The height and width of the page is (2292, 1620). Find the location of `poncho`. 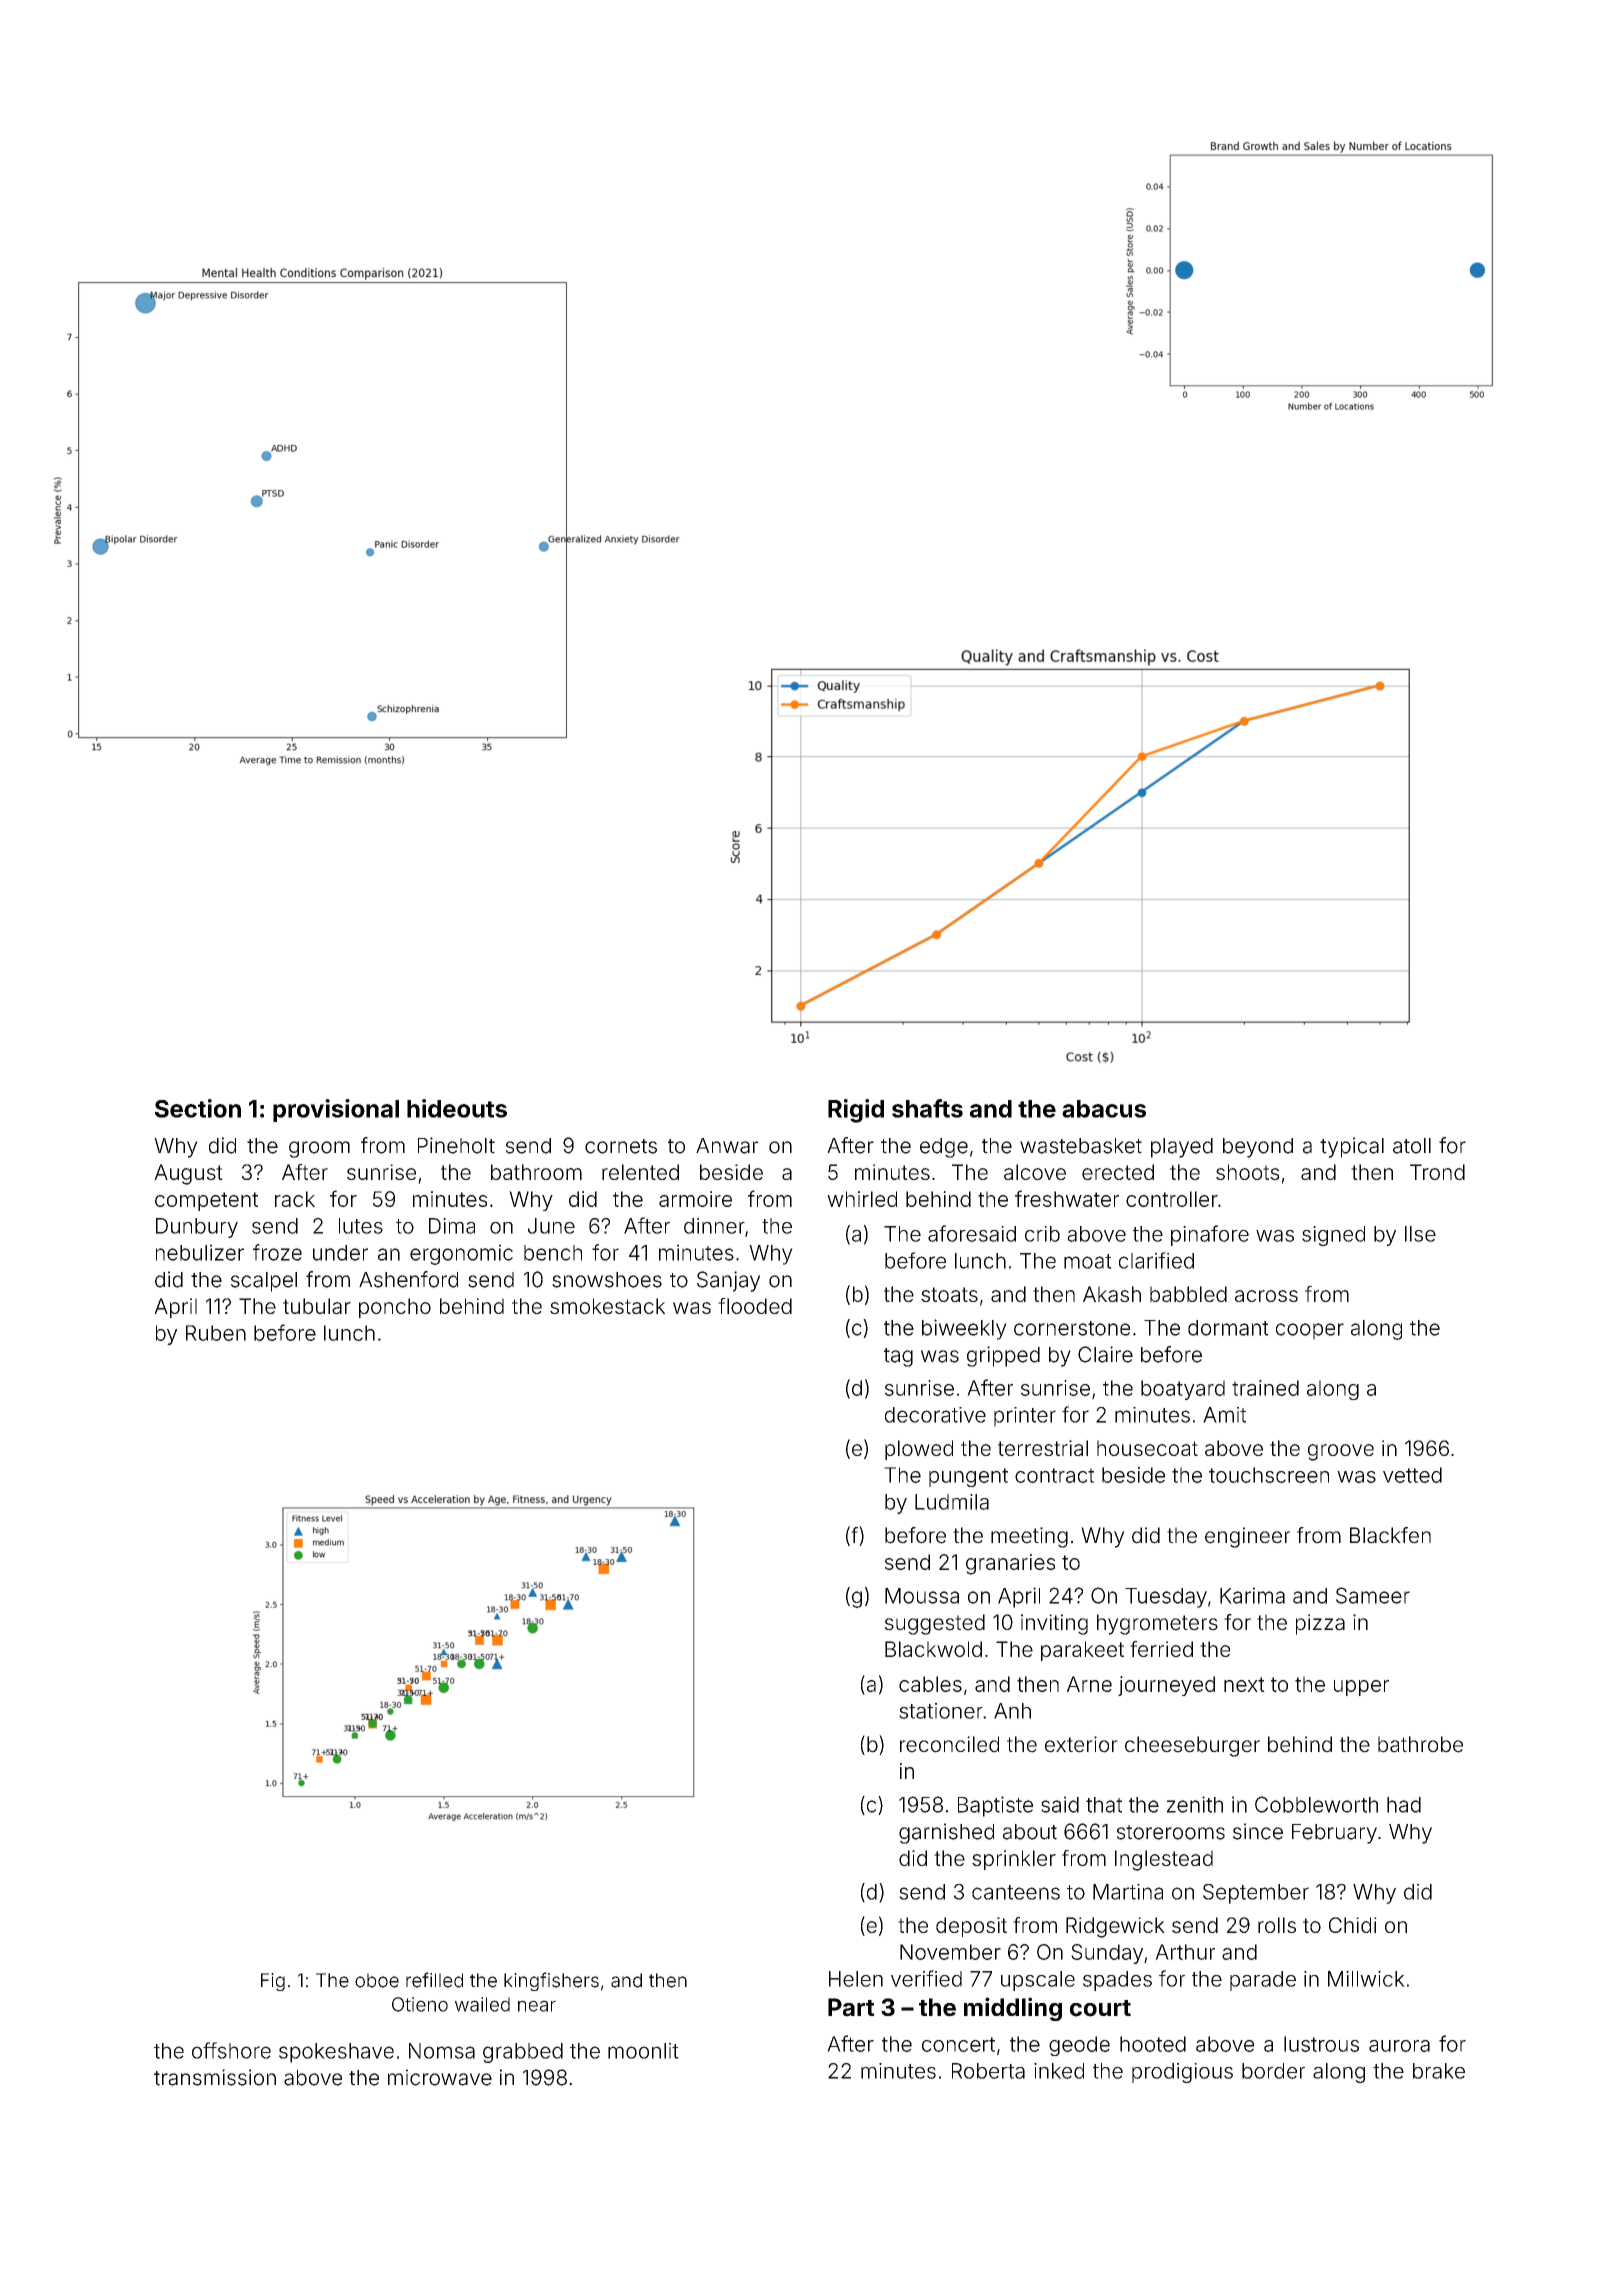

poncho is located at coordinates (395, 1308).
